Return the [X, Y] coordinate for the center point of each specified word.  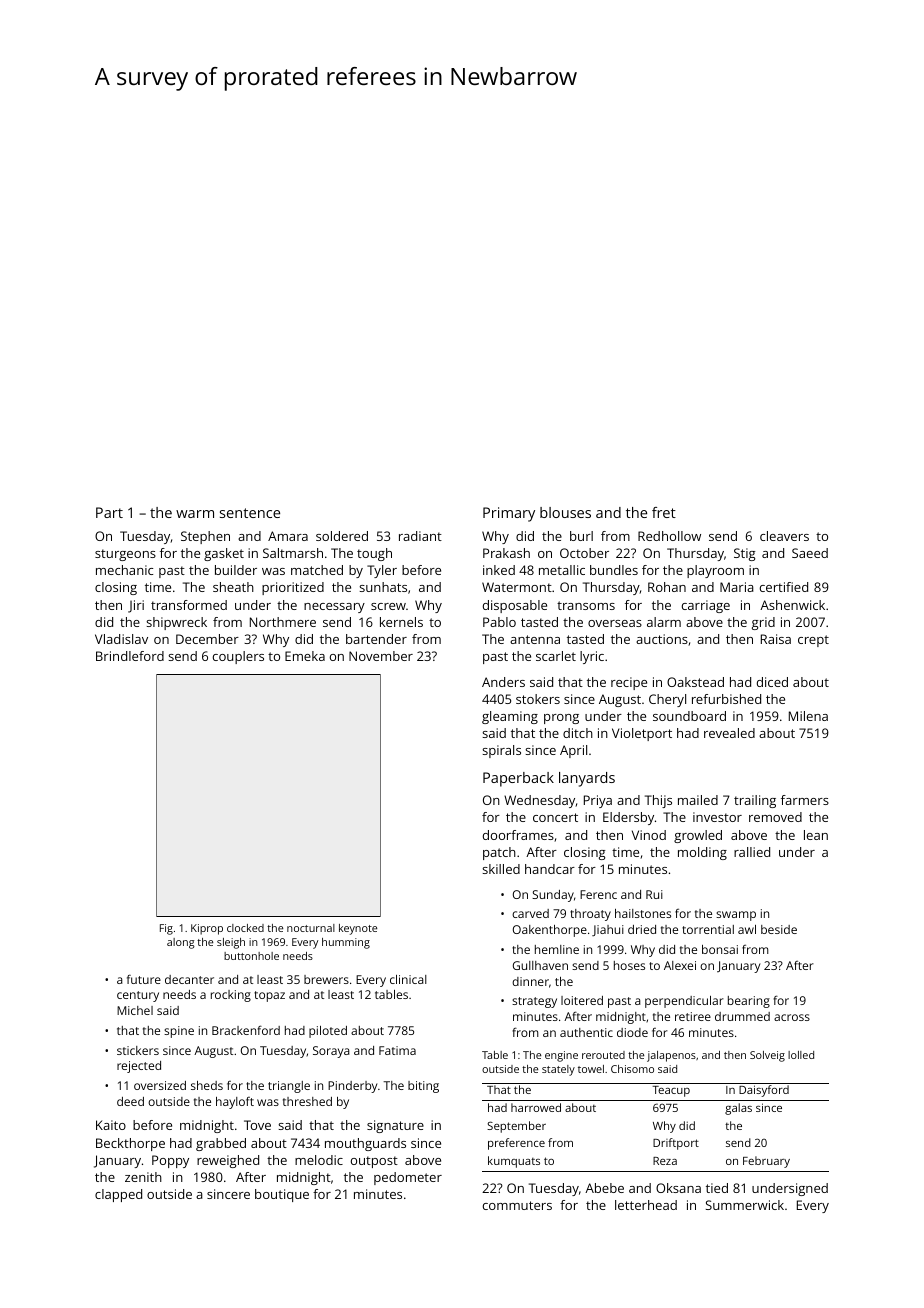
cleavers [784, 536]
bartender [376, 639]
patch [499, 853]
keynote [358, 929]
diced [772, 682]
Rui [654, 894]
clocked [245, 928]
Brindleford [130, 656]
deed [130, 1101]
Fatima [397, 1050]
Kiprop [207, 929]
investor [717, 817]
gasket [224, 554]
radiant [420, 536]
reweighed [228, 1161]
